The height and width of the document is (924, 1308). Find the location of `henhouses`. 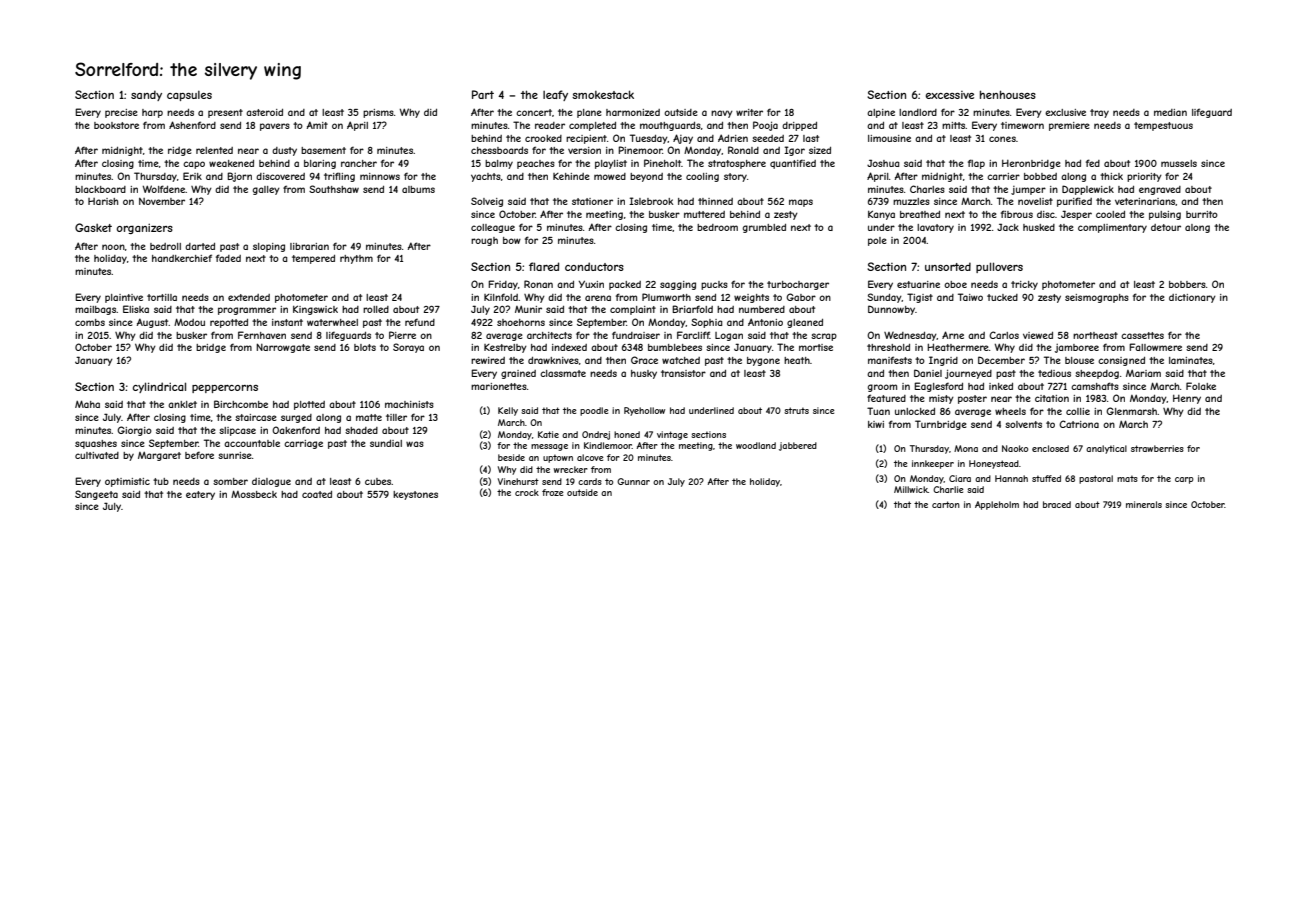

henhouses is located at coordinates (1008, 94).
